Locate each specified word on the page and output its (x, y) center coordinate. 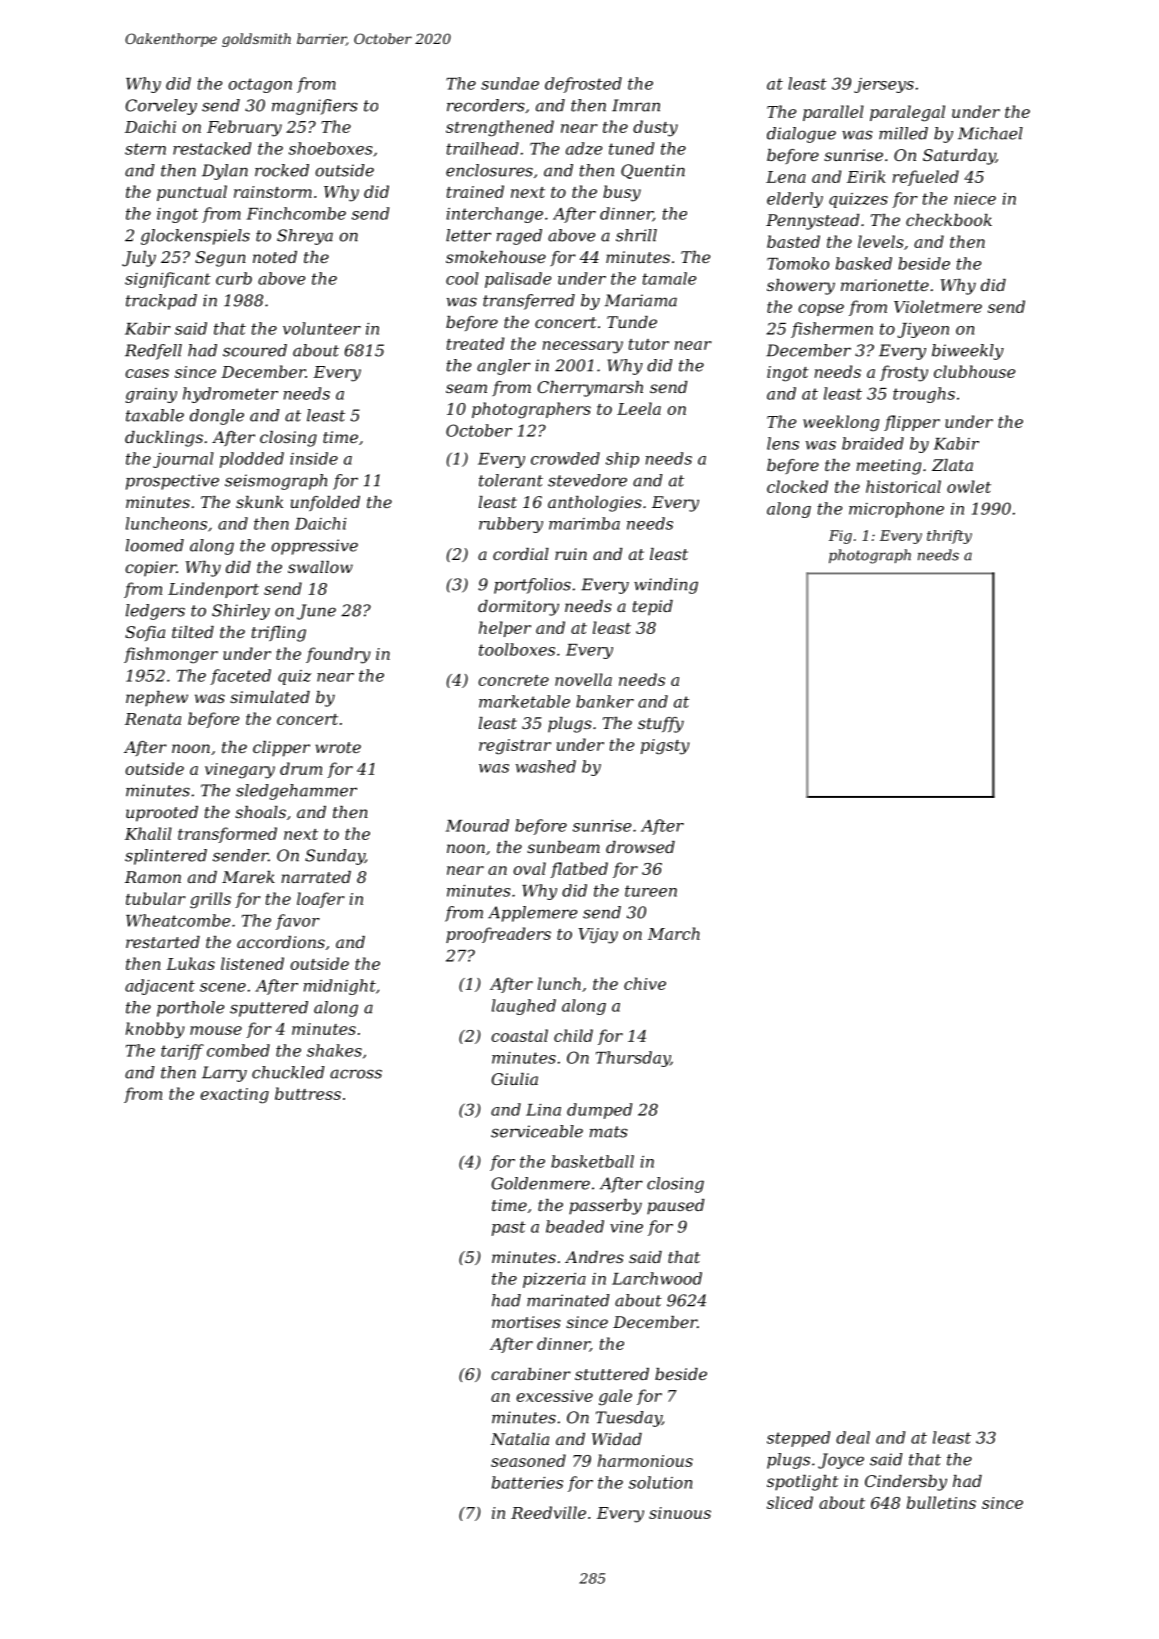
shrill (636, 235)
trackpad (161, 302)
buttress (308, 1093)
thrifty (949, 537)
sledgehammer (296, 792)
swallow (320, 567)
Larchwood (657, 1278)
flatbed (579, 870)
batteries (527, 1482)
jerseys (884, 85)
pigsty (665, 747)
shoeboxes (331, 148)
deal (853, 1437)
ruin (571, 554)
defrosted (583, 85)
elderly (795, 200)
